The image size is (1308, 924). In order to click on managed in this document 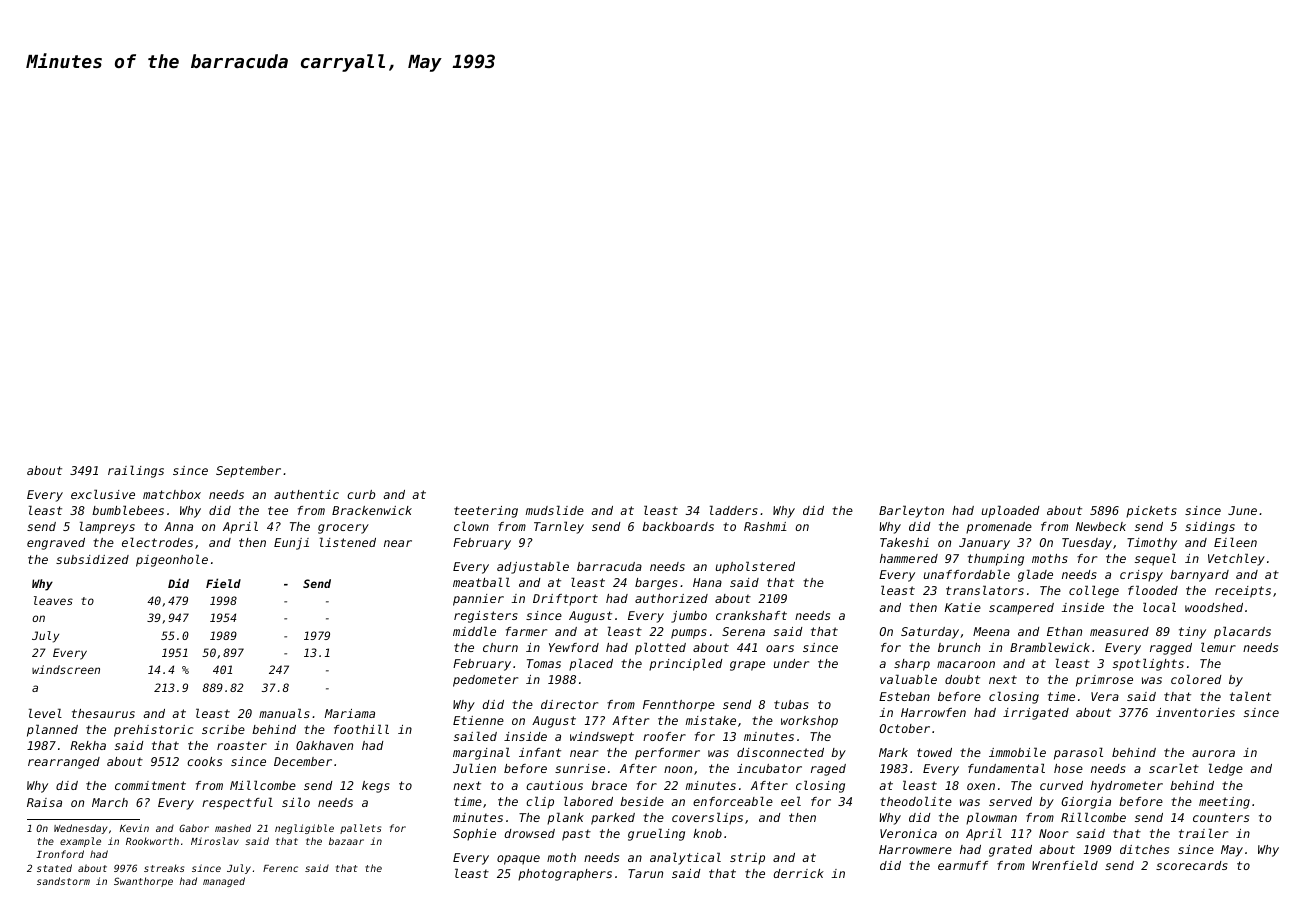, I will do `click(224, 882)`.
